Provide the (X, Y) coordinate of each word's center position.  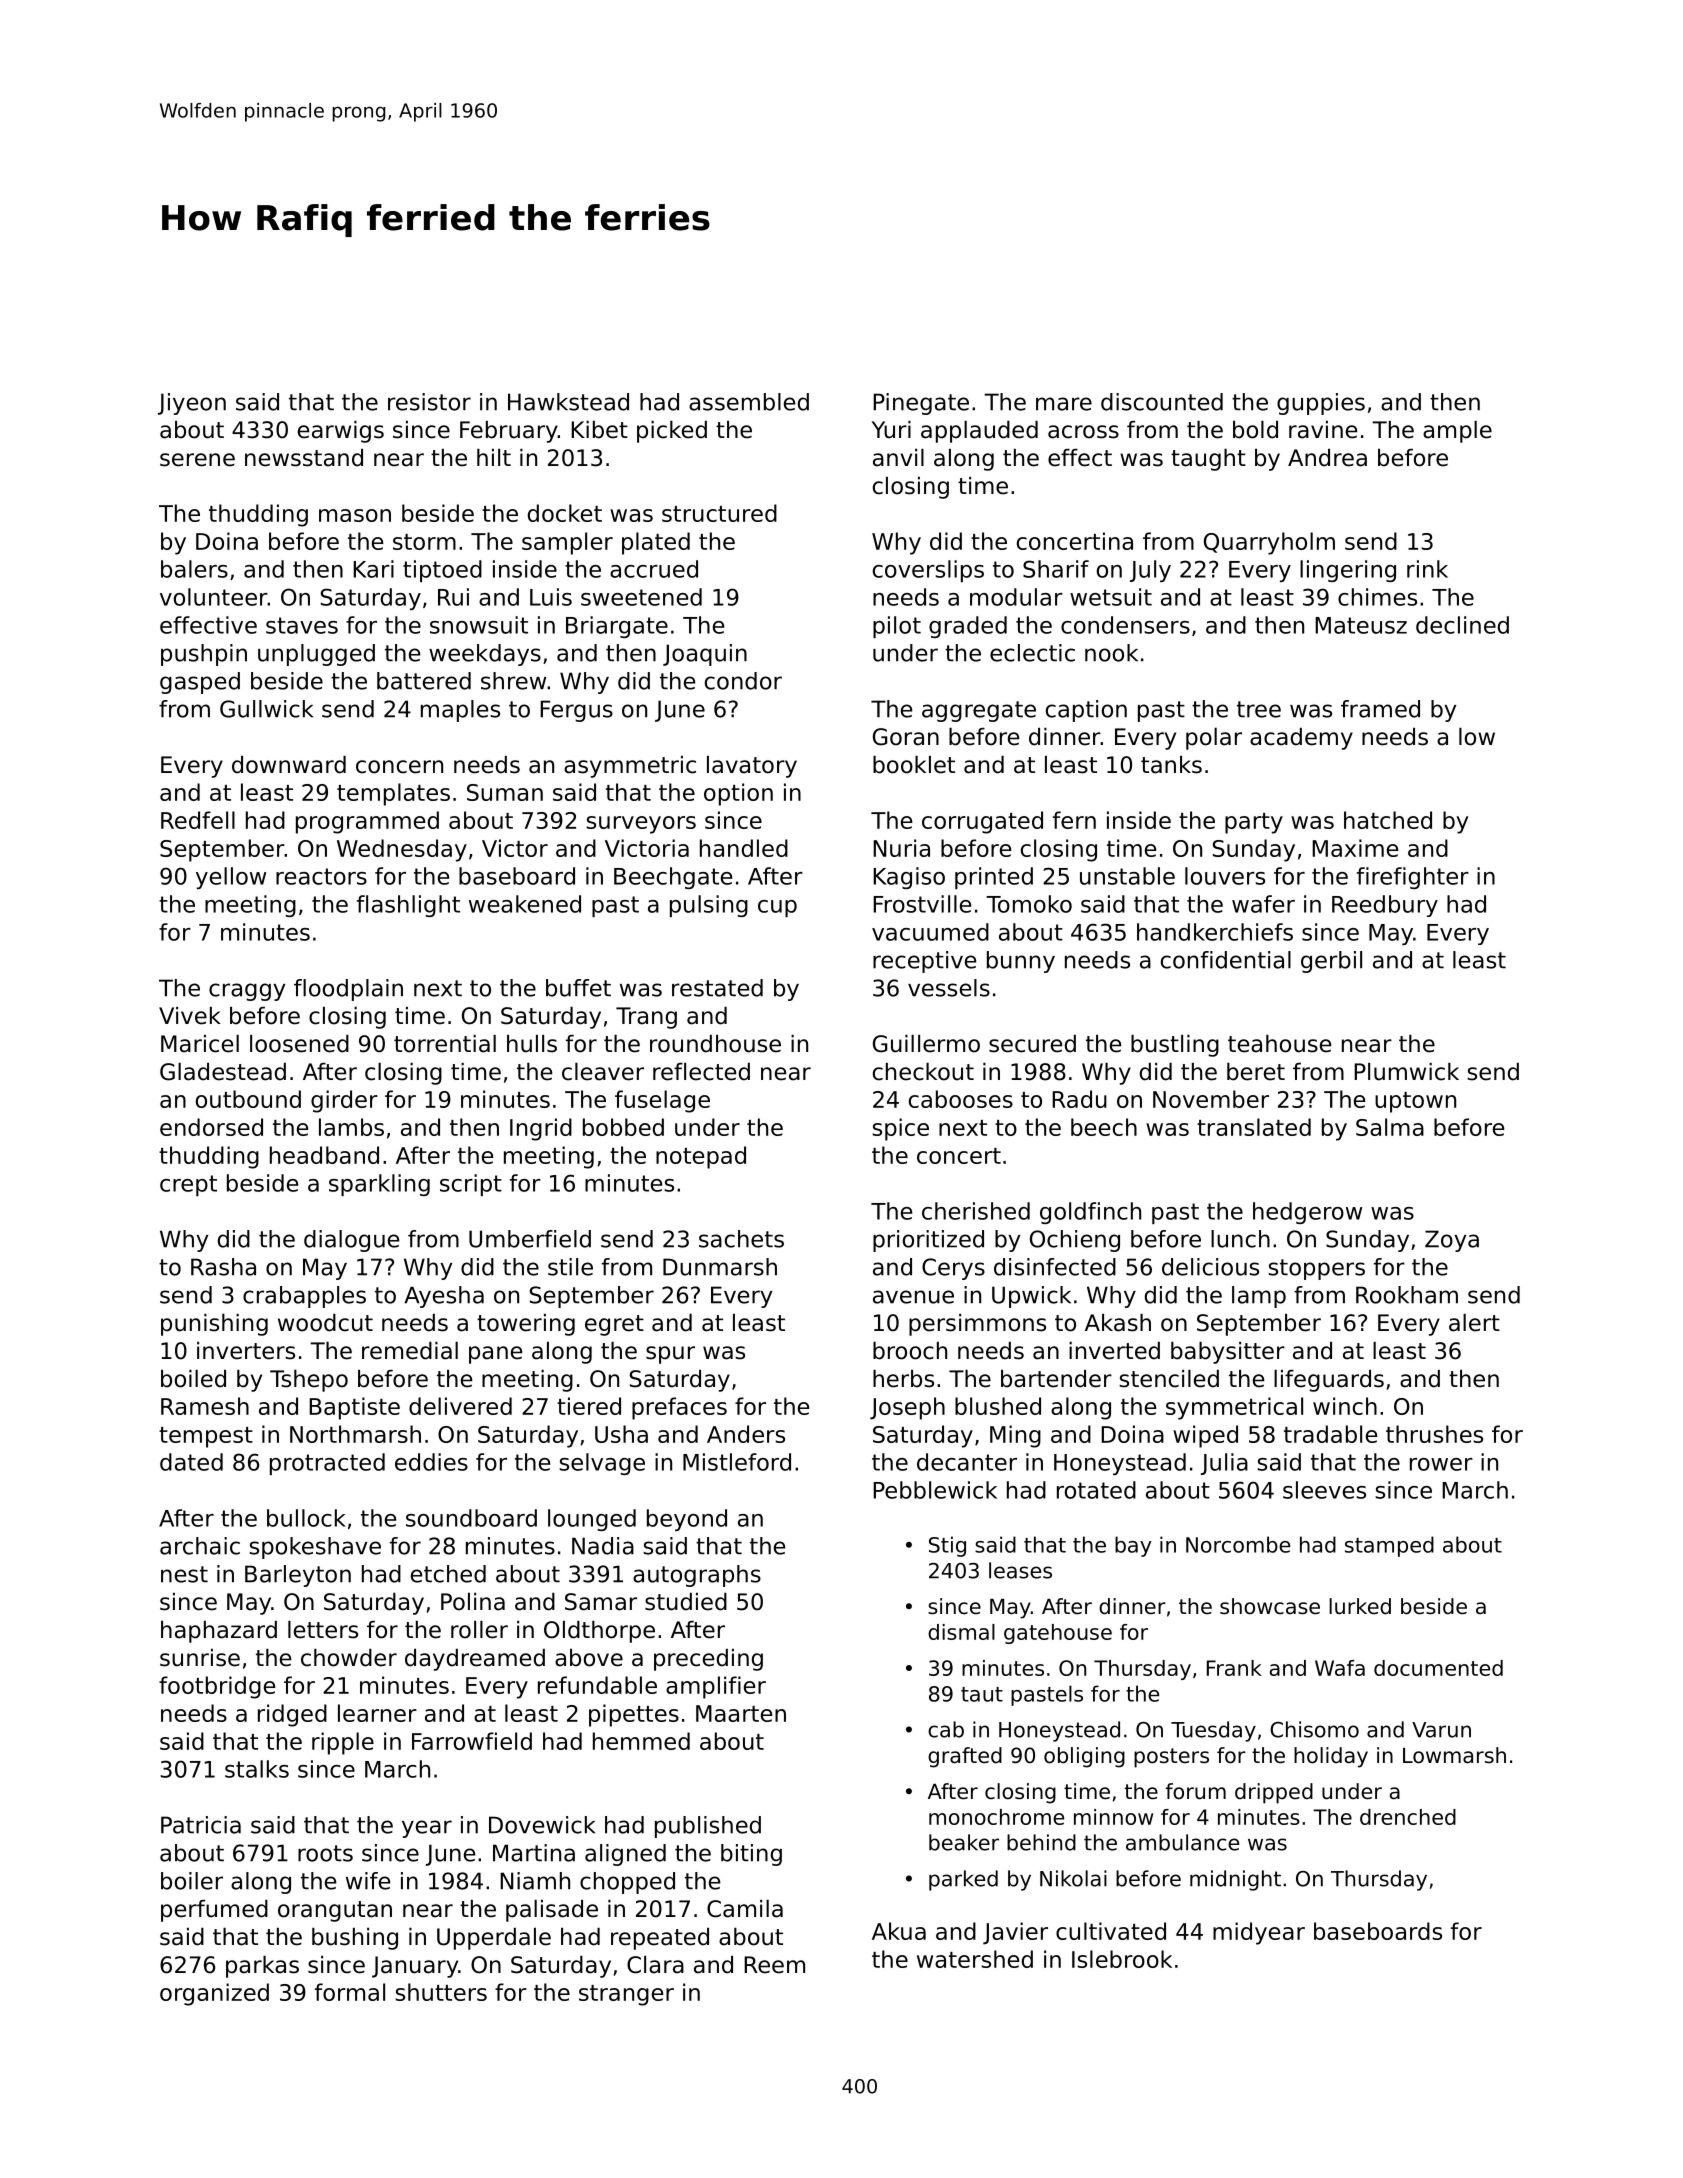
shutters (441, 1992)
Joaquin (705, 655)
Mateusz (1361, 625)
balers (194, 569)
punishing (214, 1325)
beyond (687, 1520)
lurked (1360, 1606)
